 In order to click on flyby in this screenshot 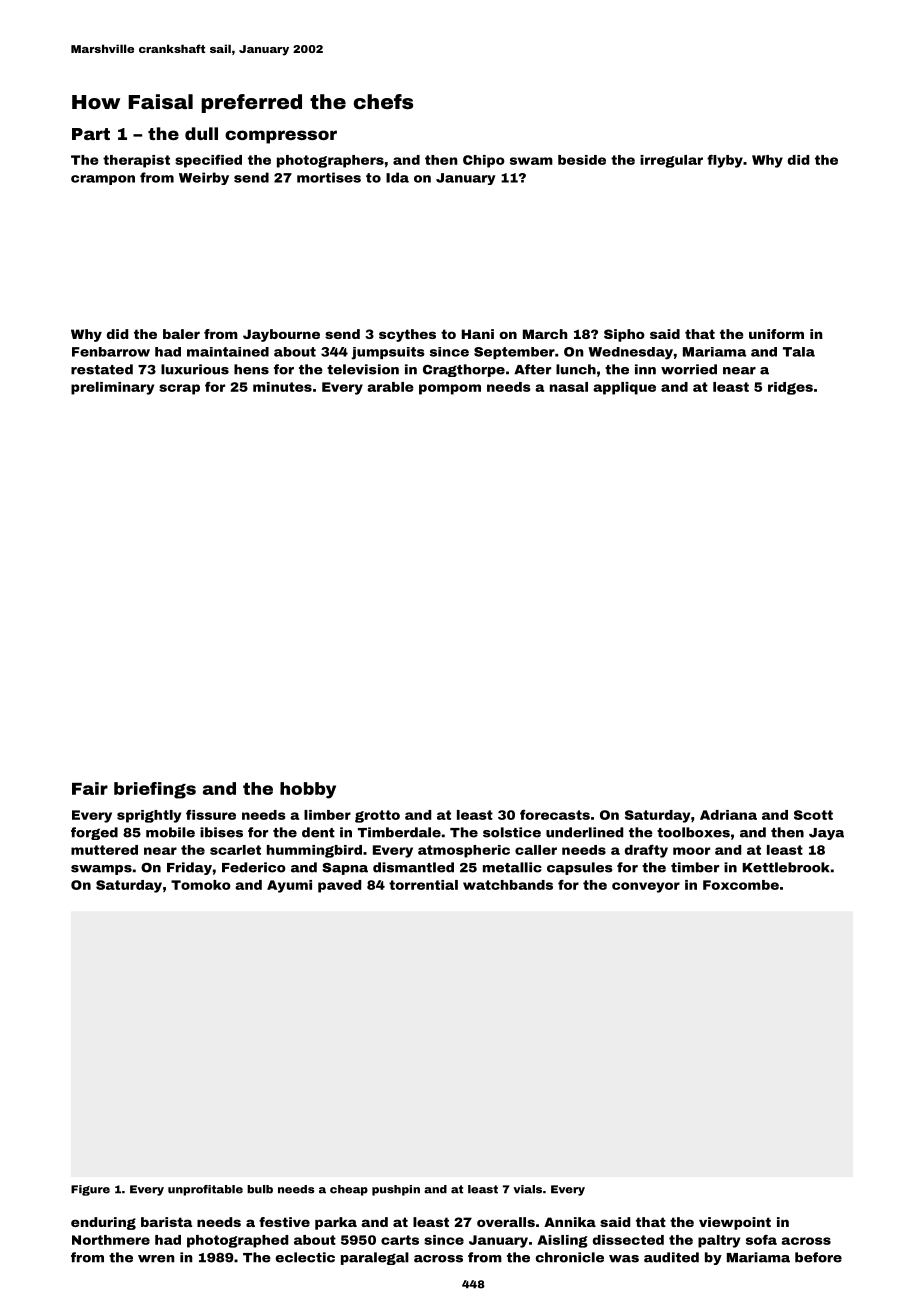, I will do `click(725, 161)`.
